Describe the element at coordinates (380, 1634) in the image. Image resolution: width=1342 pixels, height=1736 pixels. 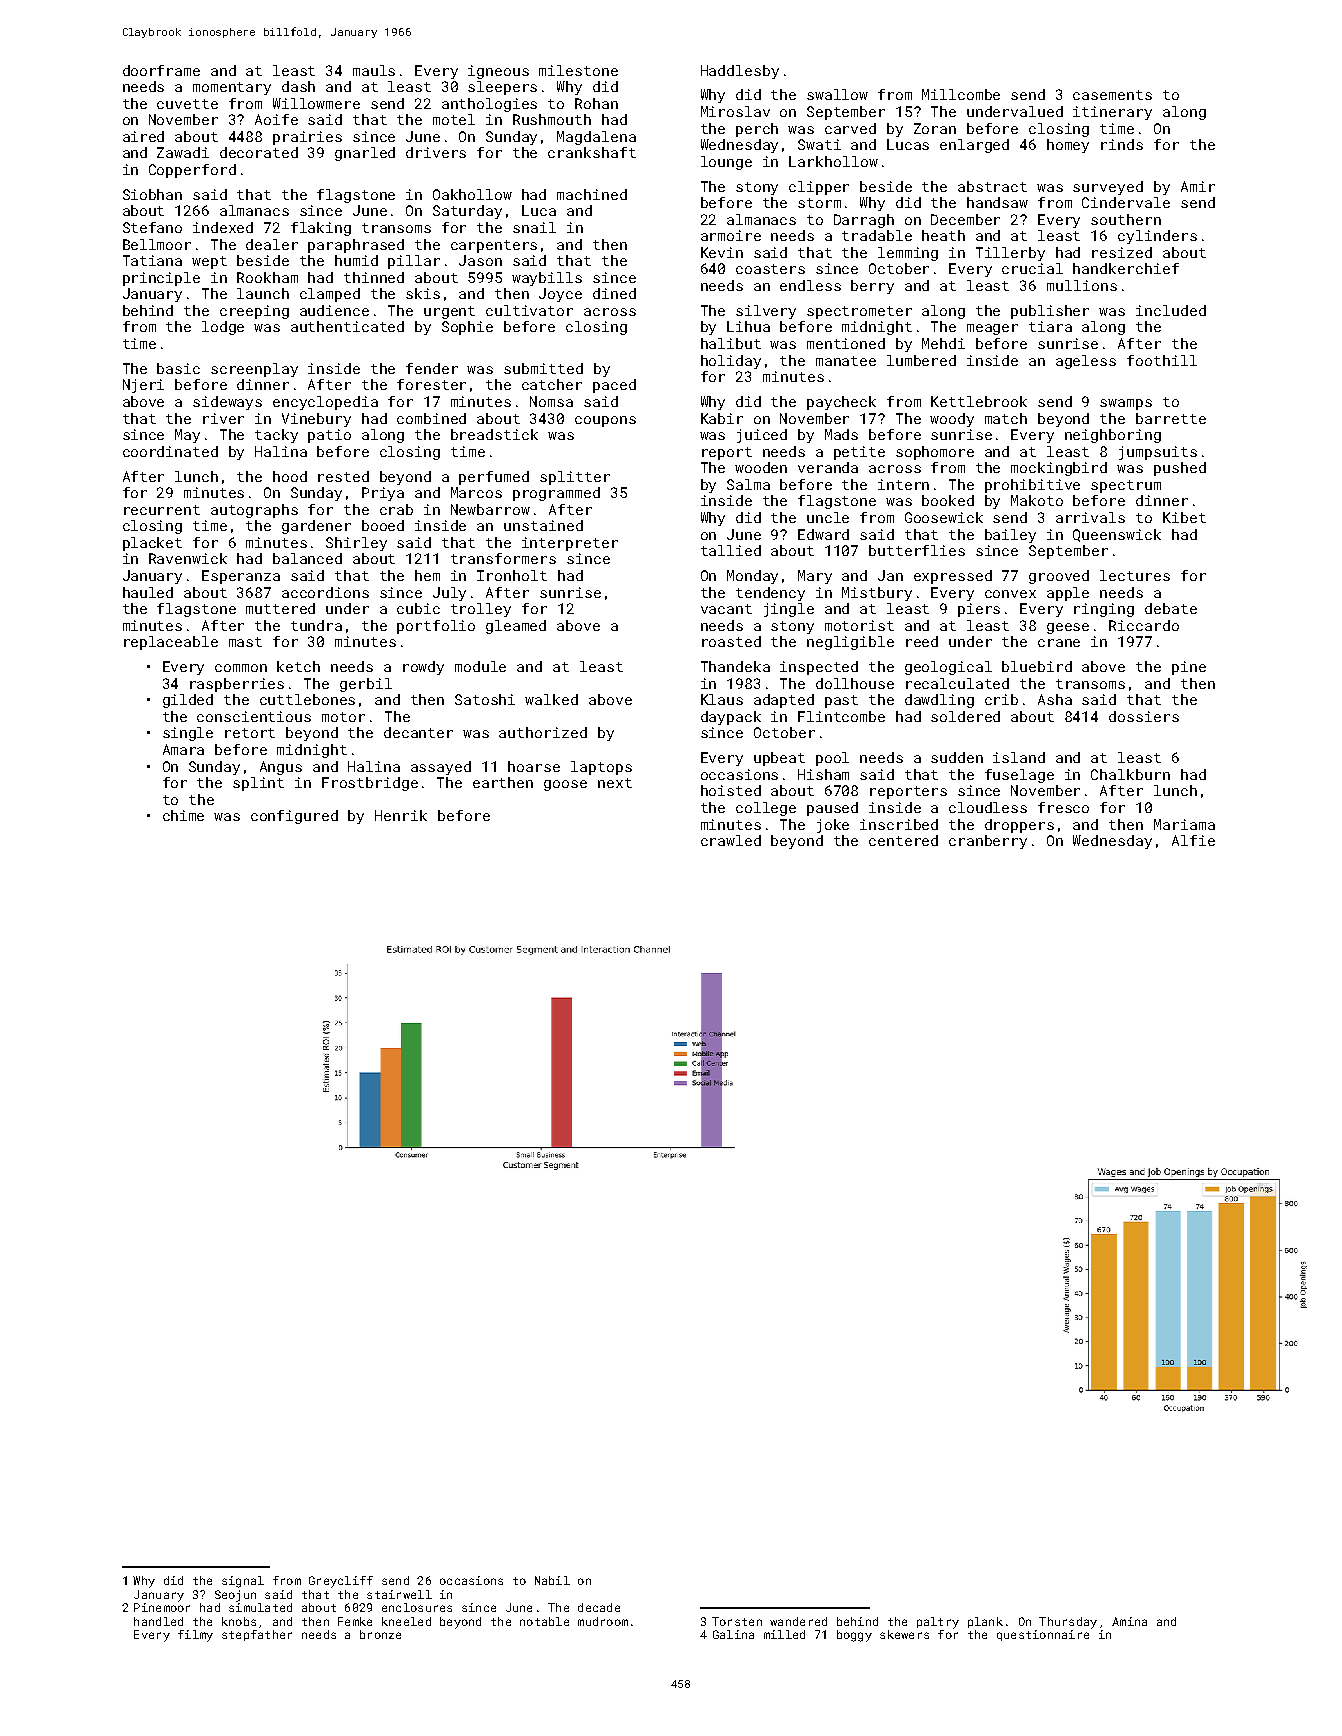
I see `bronze` at that location.
